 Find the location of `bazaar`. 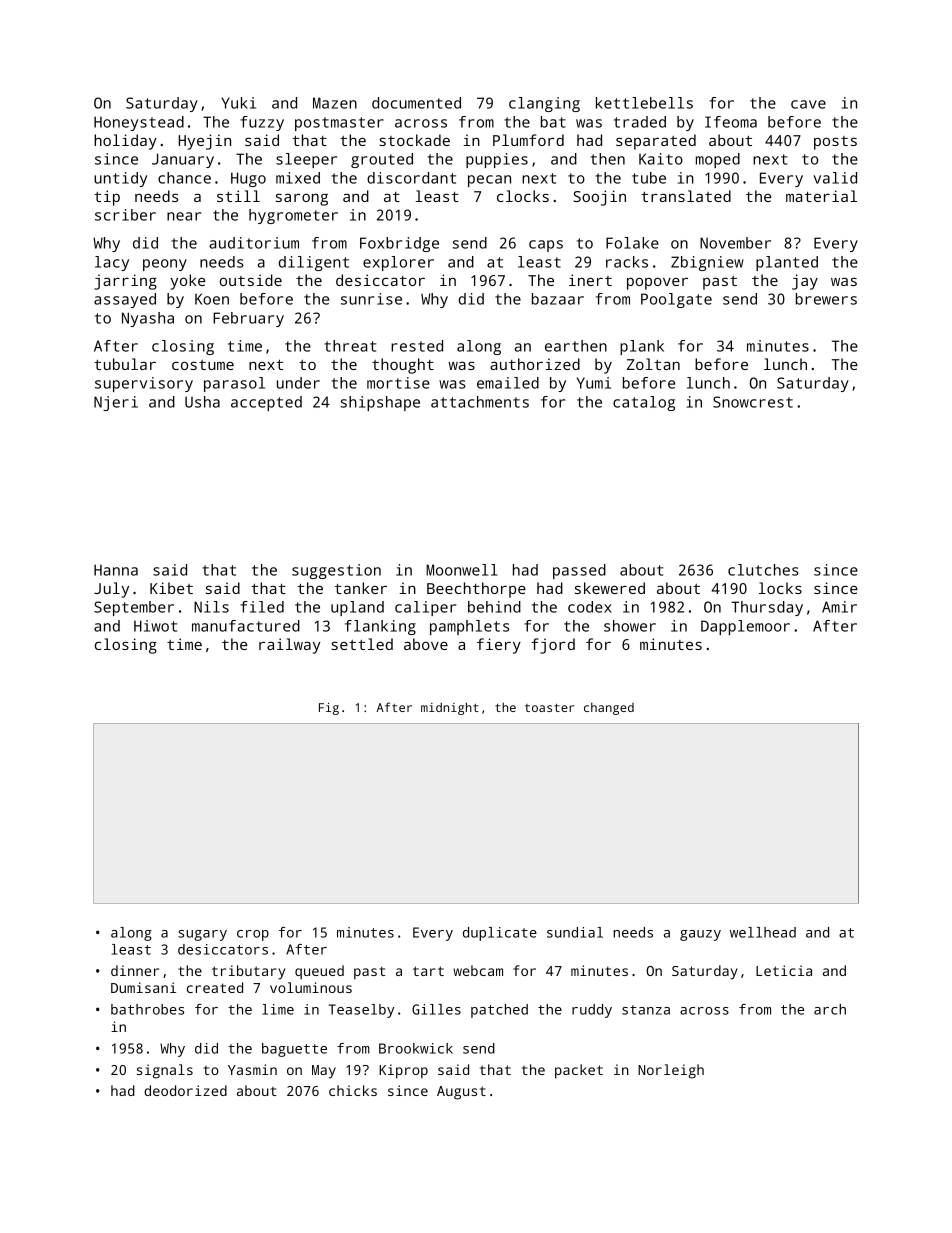

bazaar is located at coordinates (558, 299).
